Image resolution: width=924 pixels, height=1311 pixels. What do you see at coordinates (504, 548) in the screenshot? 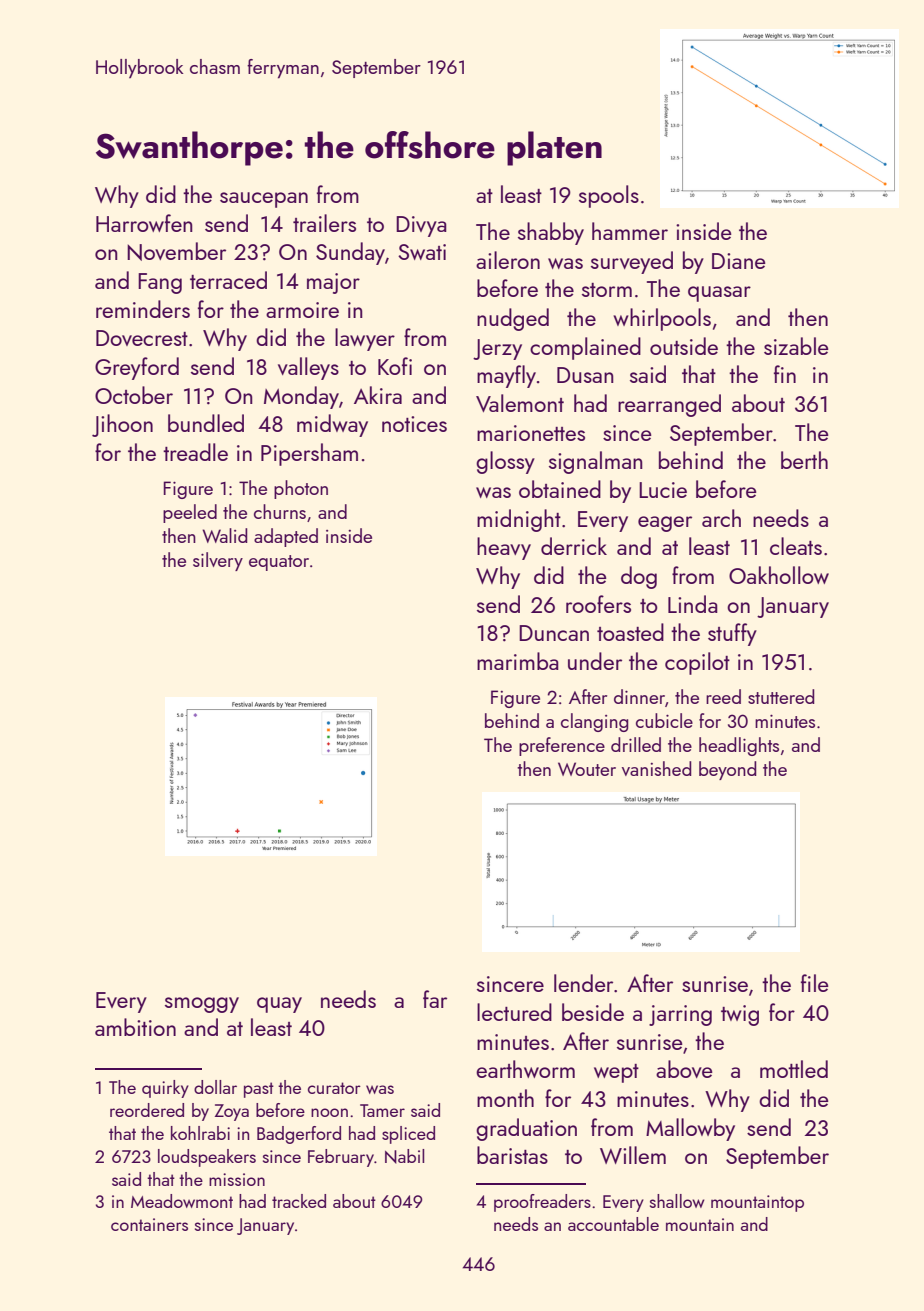
I see `heavy` at bounding box center [504, 548].
